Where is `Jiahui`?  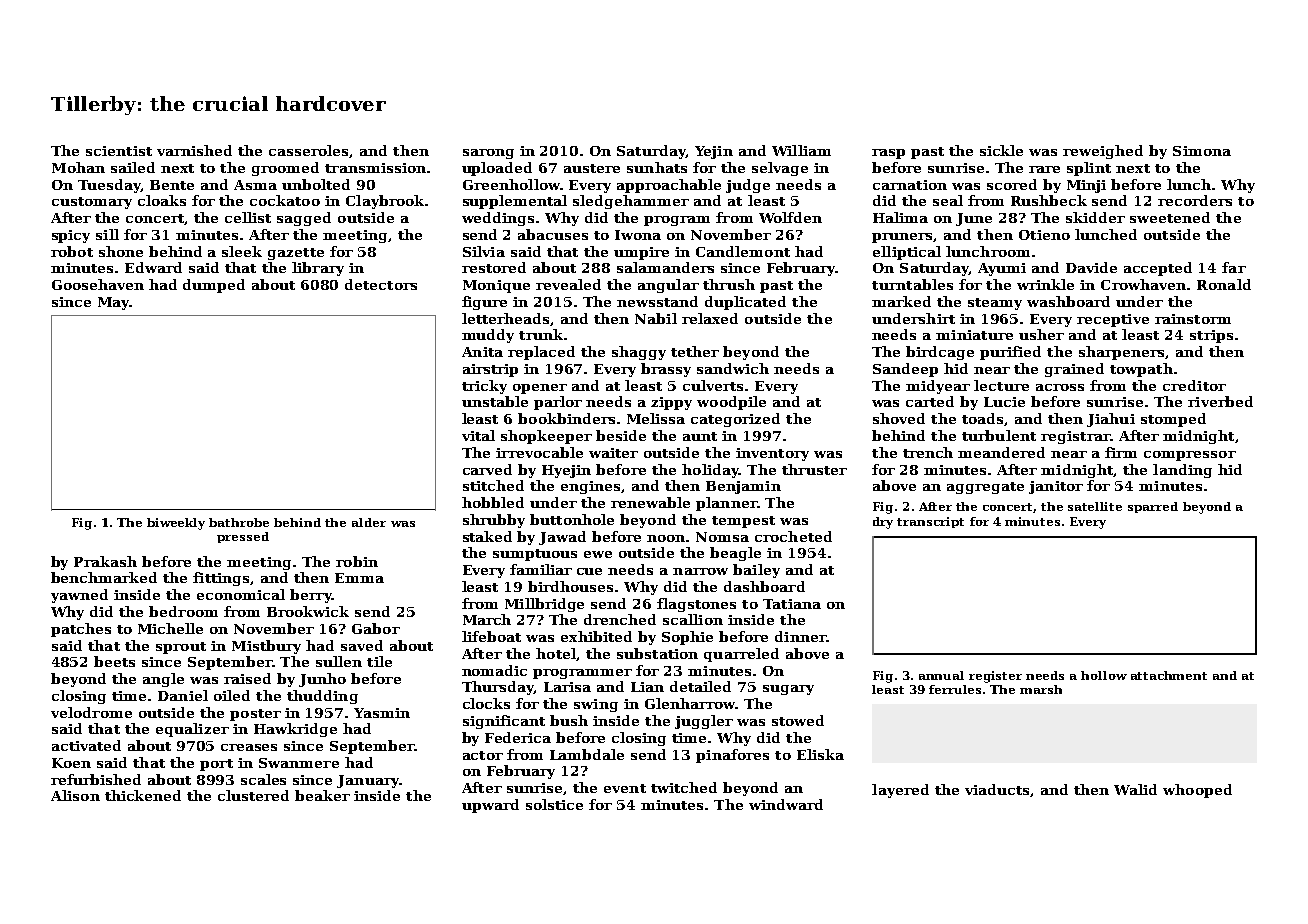 Jiahui is located at coordinates (1111, 420).
